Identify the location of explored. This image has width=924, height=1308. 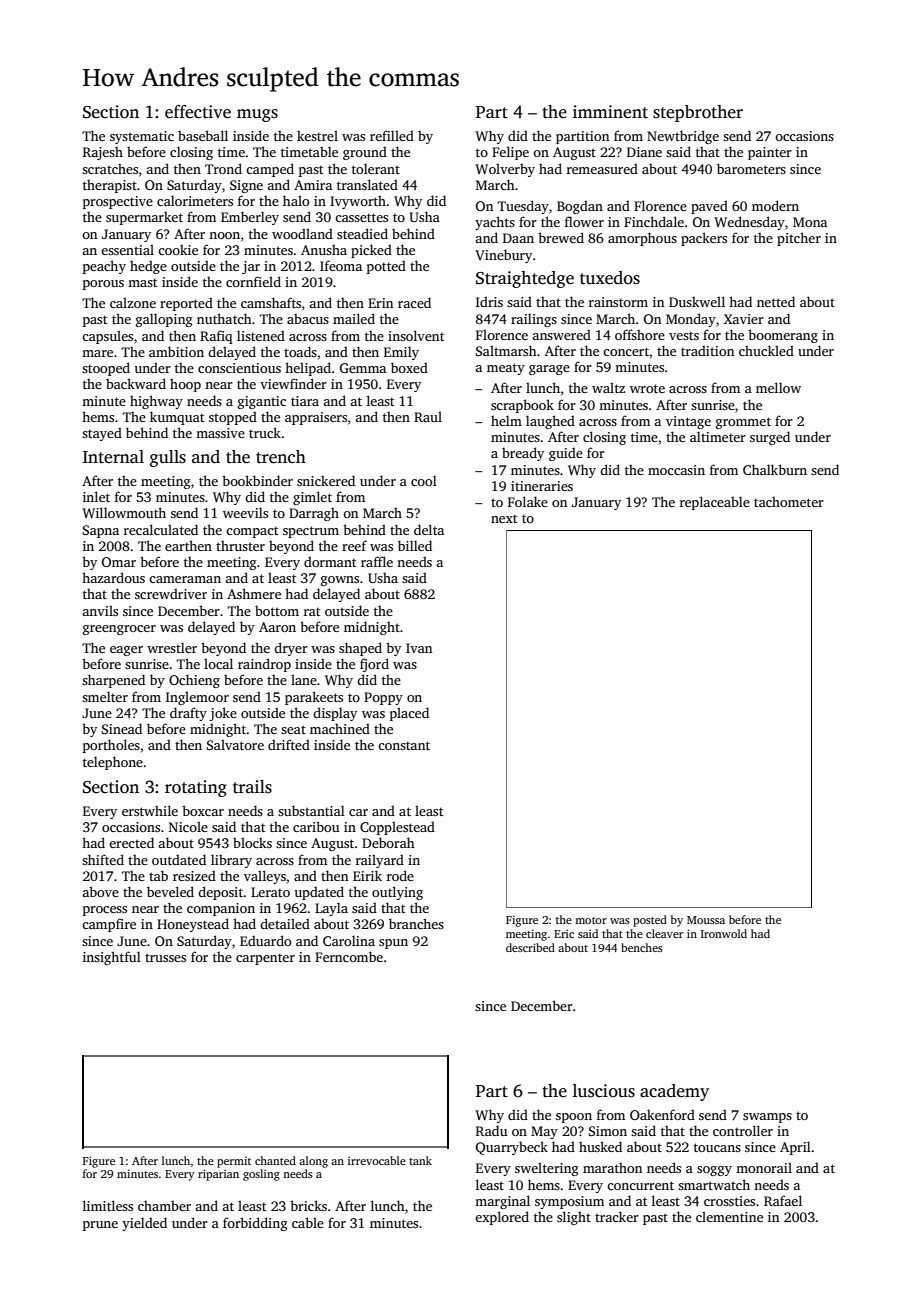
(502, 1218).
